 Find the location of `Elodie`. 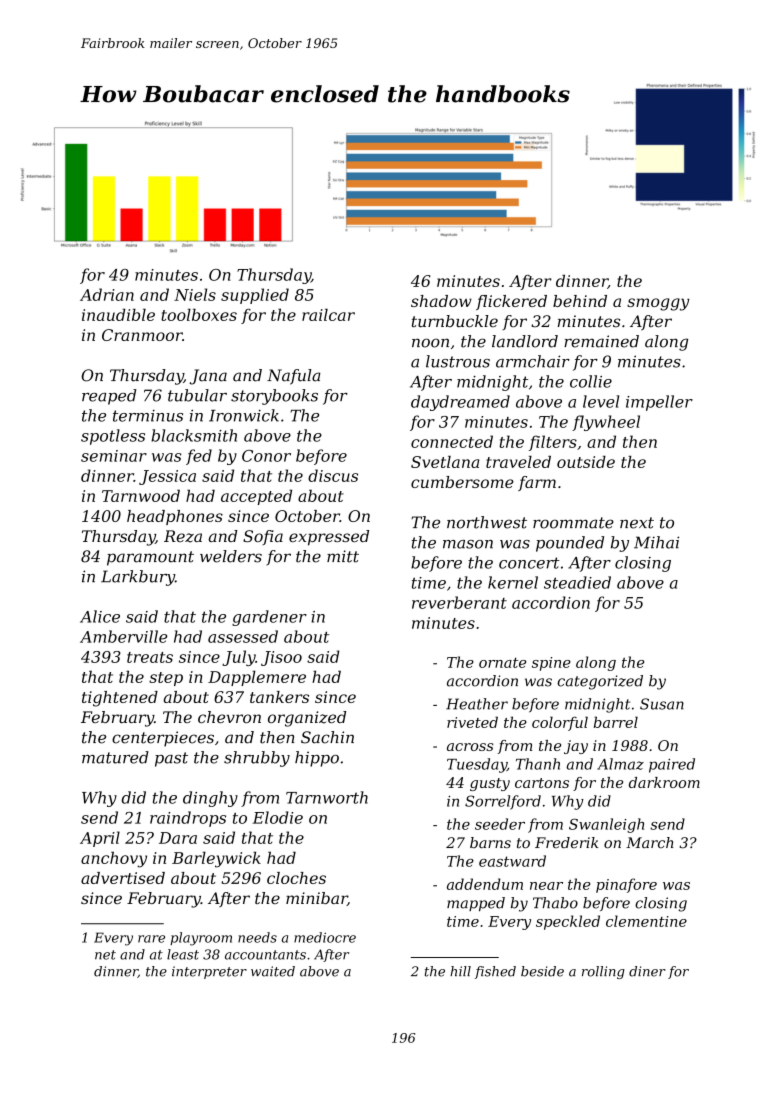

Elodie is located at coordinates (278, 817).
